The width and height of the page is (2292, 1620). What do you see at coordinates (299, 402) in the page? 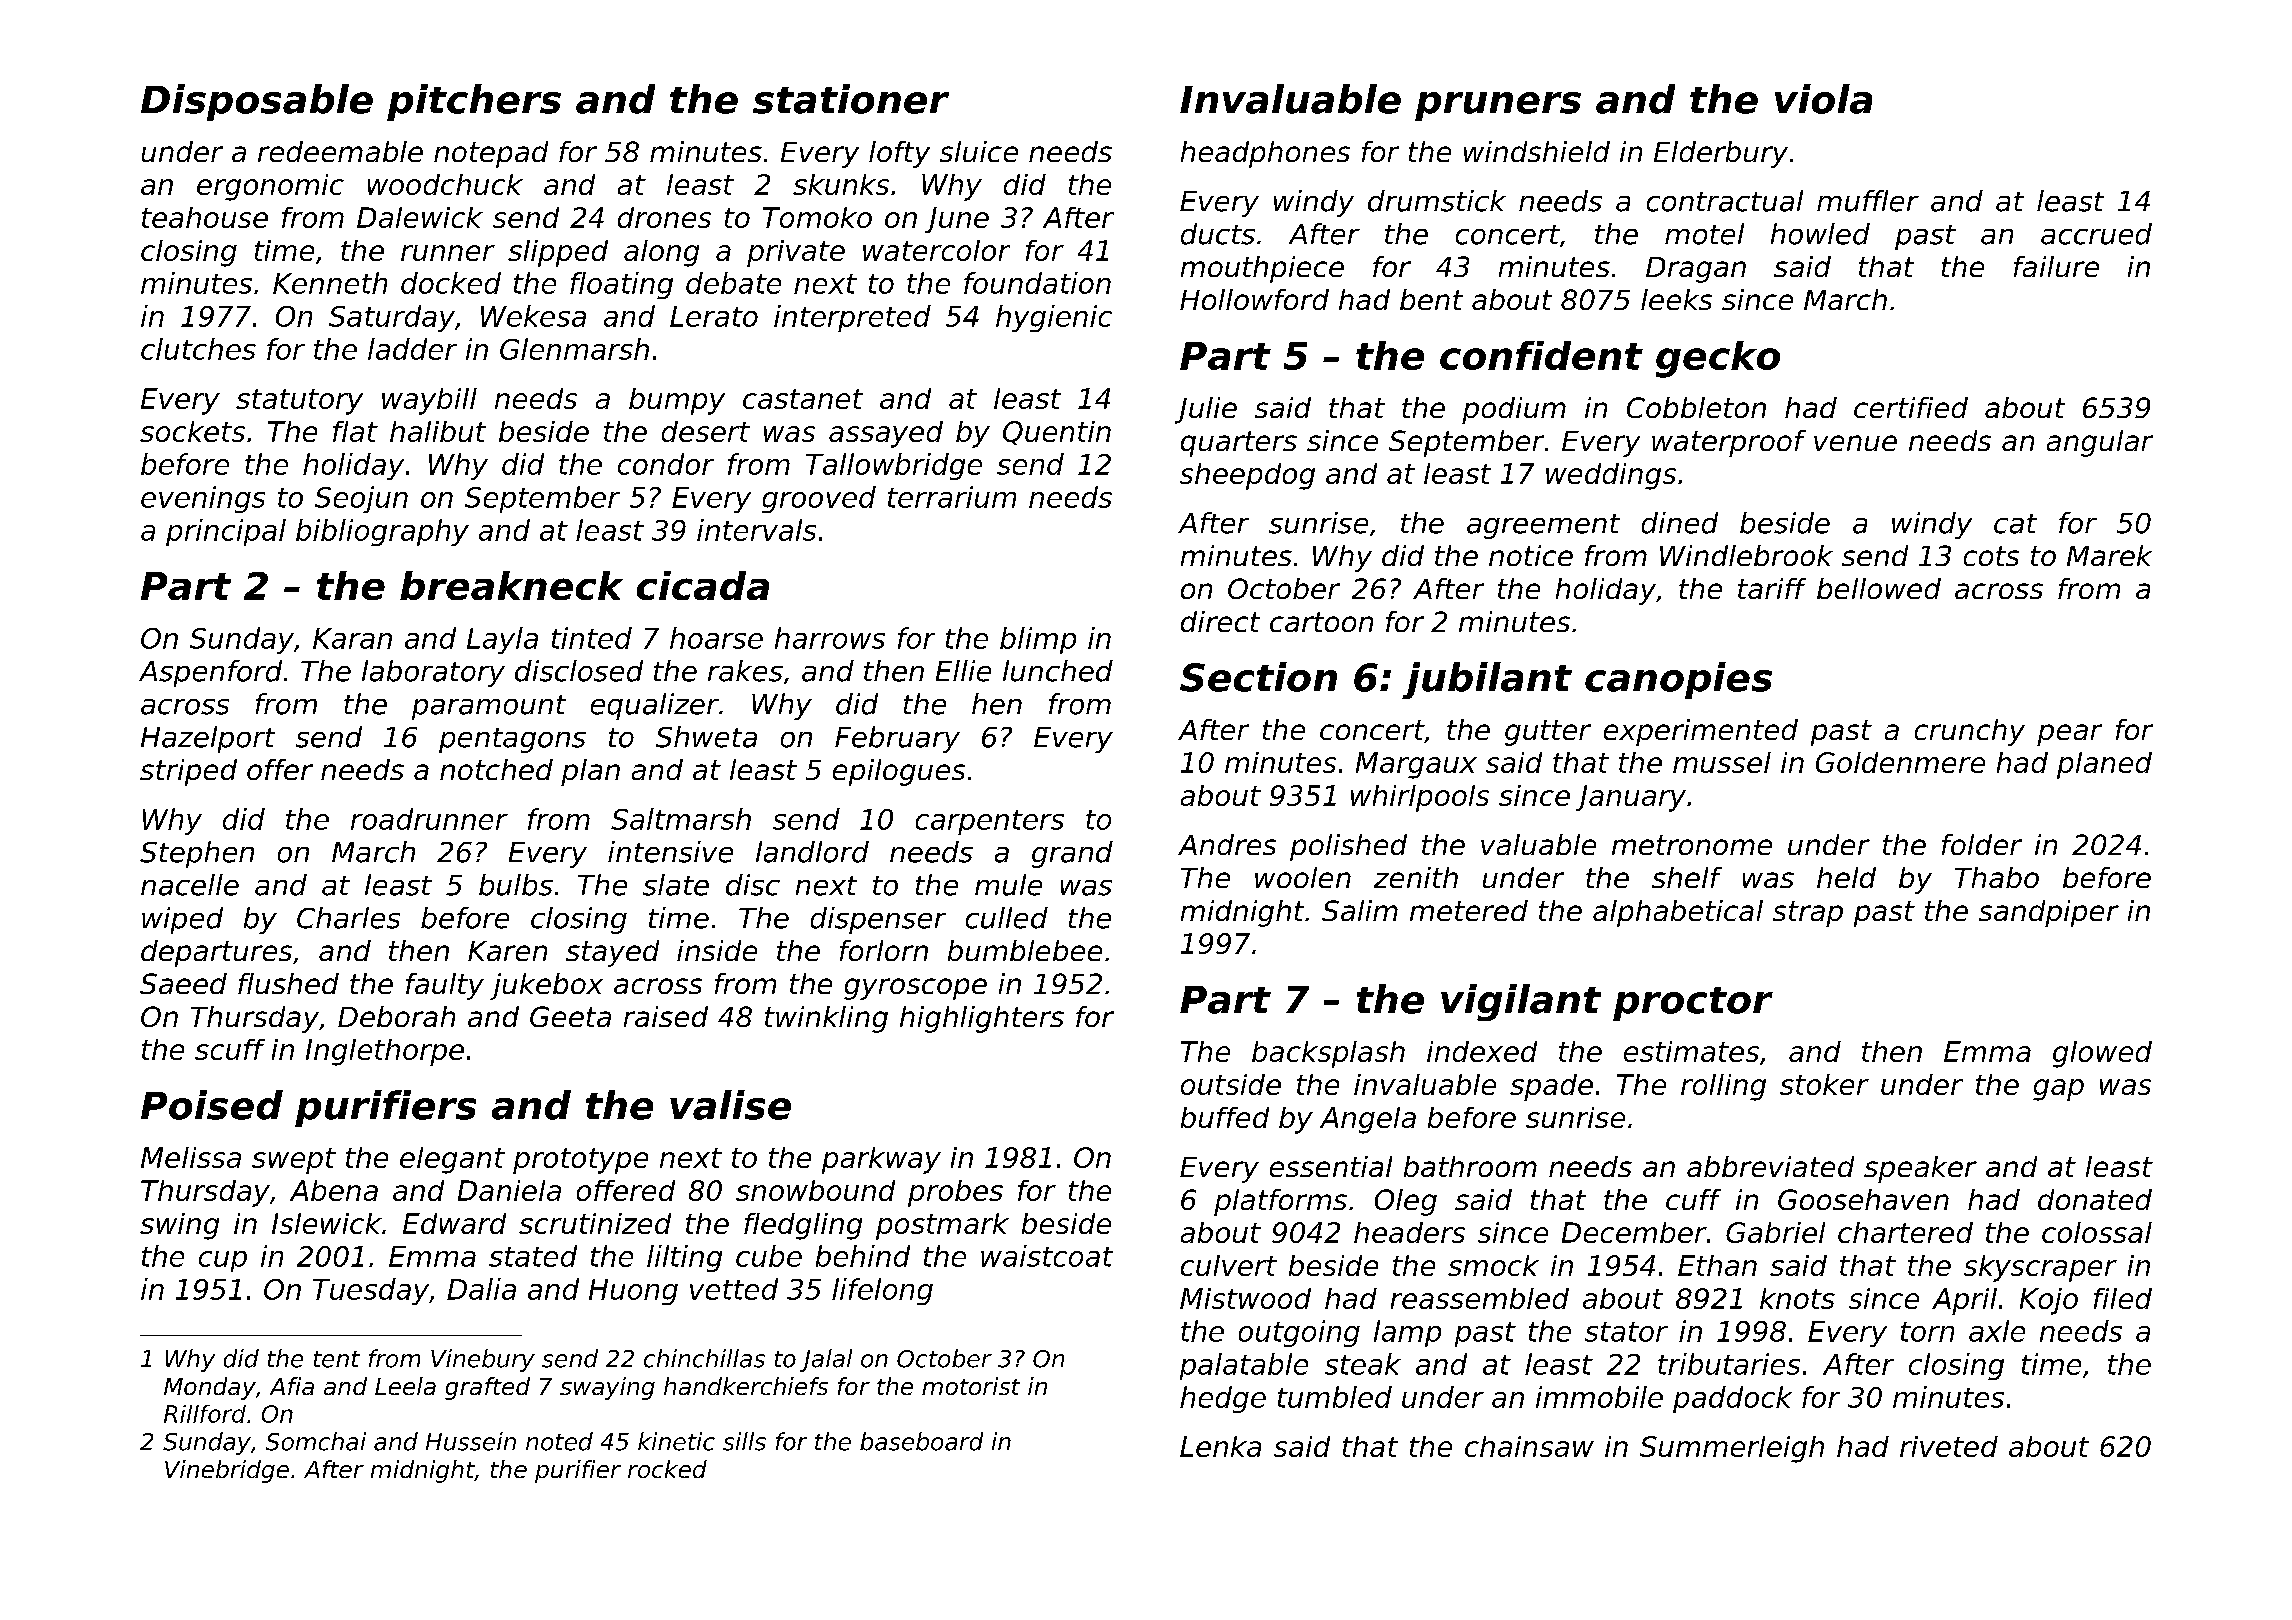
I see `statutory` at bounding box center [299, 402].
